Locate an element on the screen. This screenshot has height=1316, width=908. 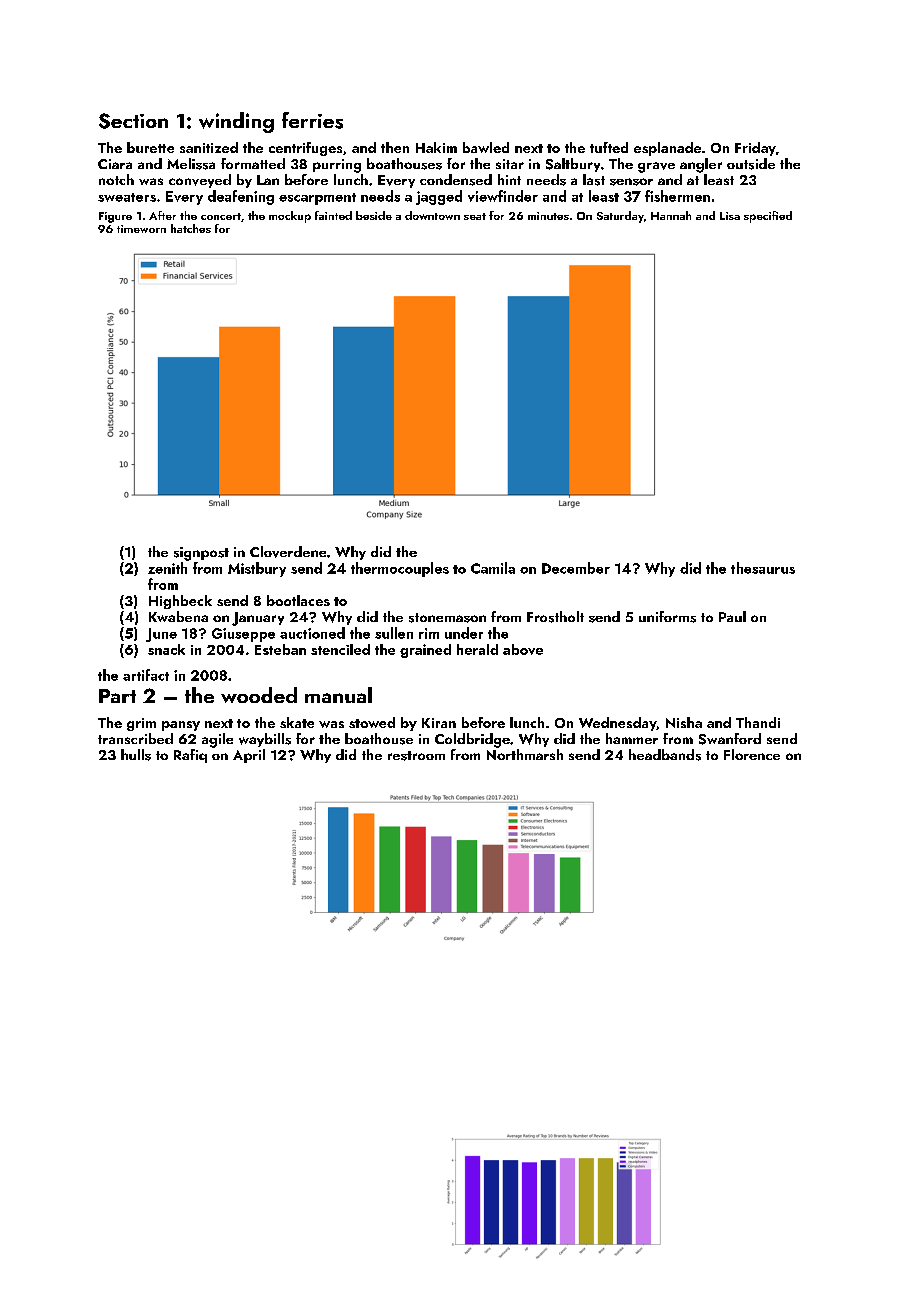
waybills is located at coordinates (265, 740).
